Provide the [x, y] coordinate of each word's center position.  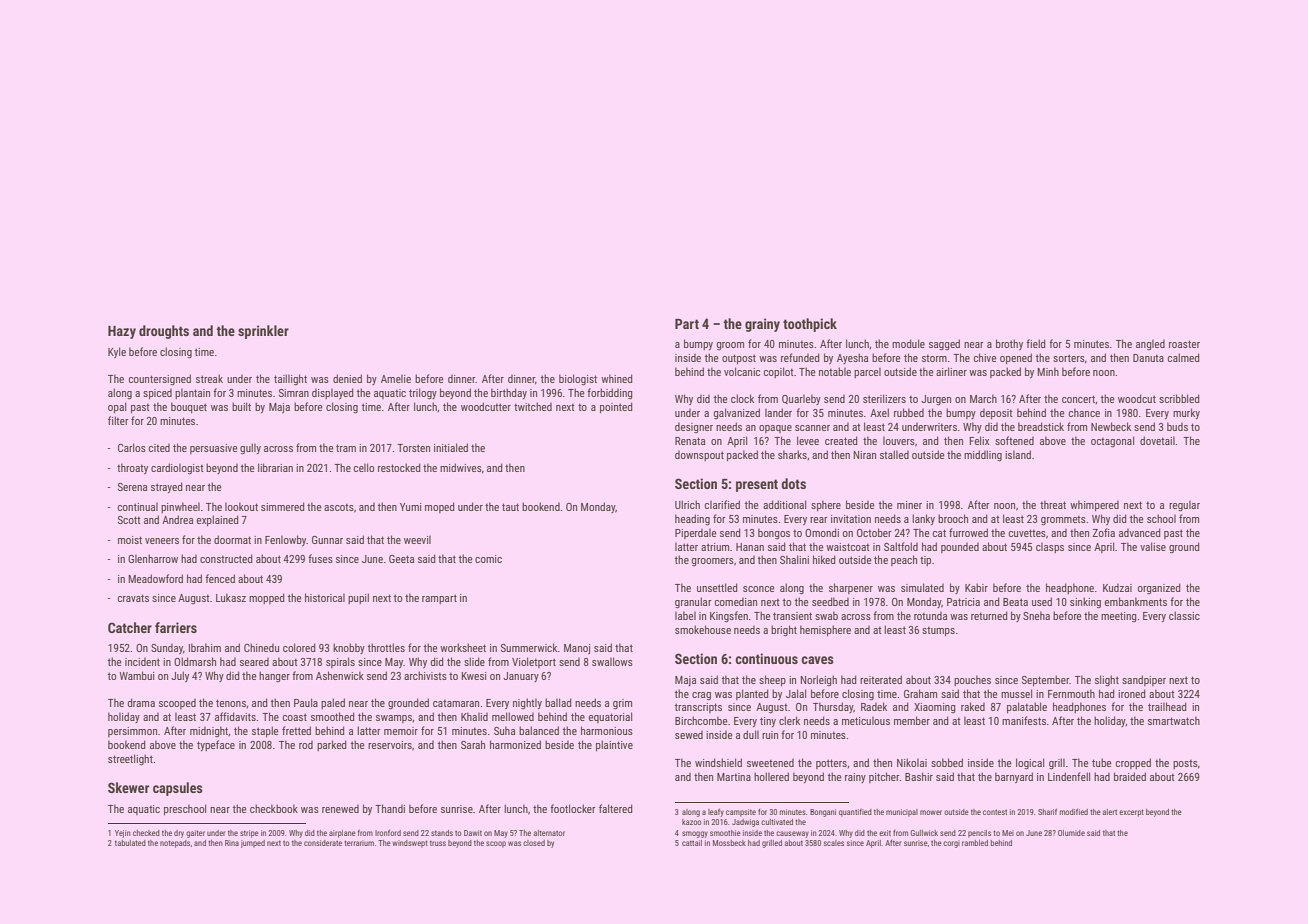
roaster [1184, 344]
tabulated [130, 843]
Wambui [136, 675]
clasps [1050, 547]
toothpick [810, 325]
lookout [241, 506]
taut [510, 507]
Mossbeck [729, 843]
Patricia [963, 602]
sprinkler [263, 332]
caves [817, 660]
